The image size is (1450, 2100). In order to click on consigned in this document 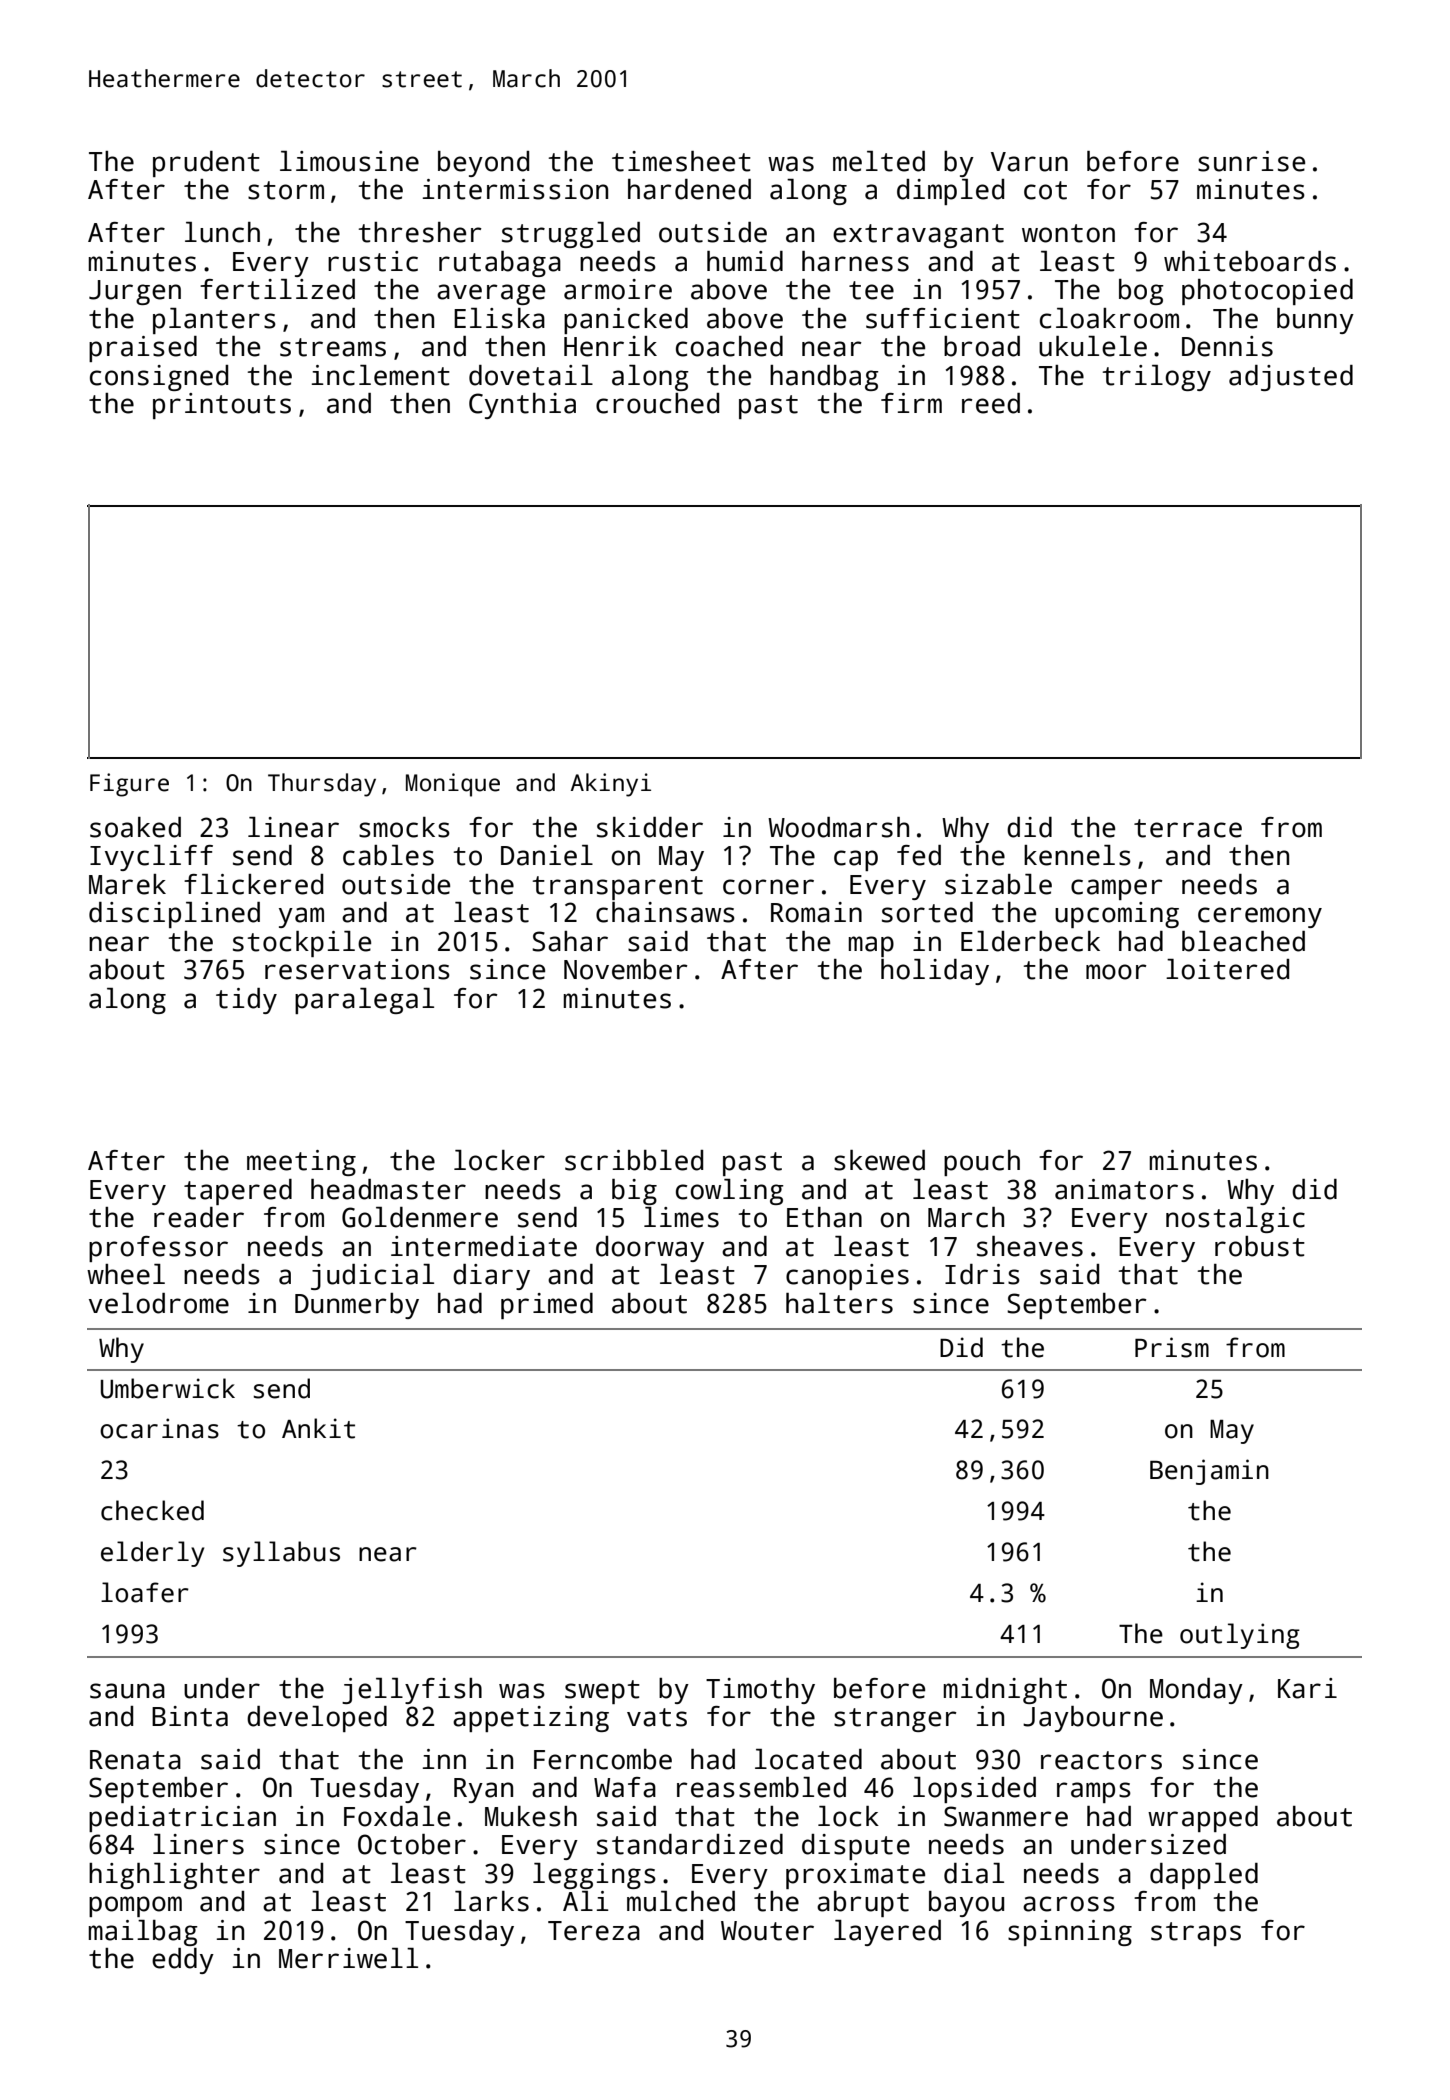, I will do `click(159, 378)`.
